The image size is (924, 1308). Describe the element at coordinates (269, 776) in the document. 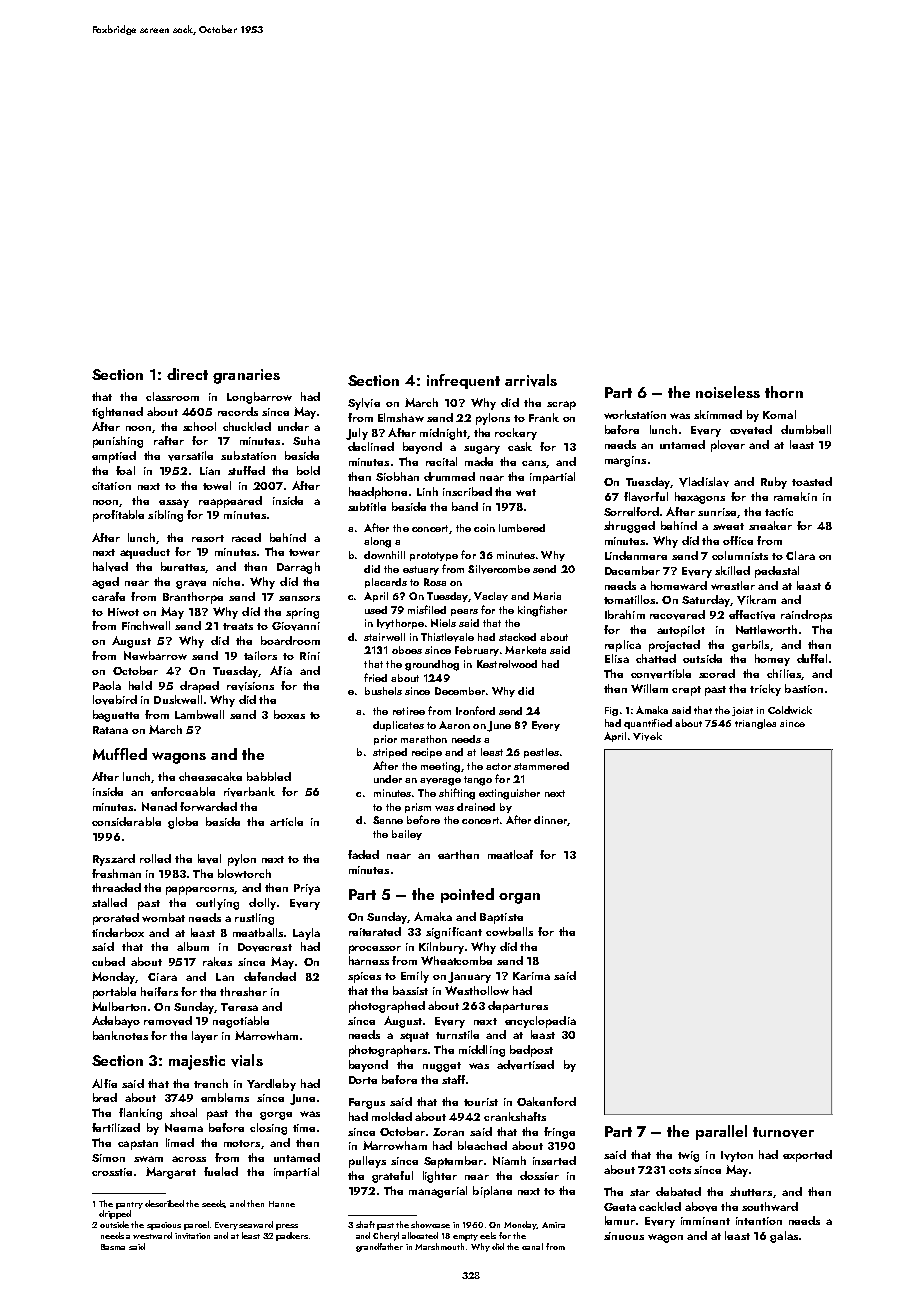

I see `babbled` at that location.
